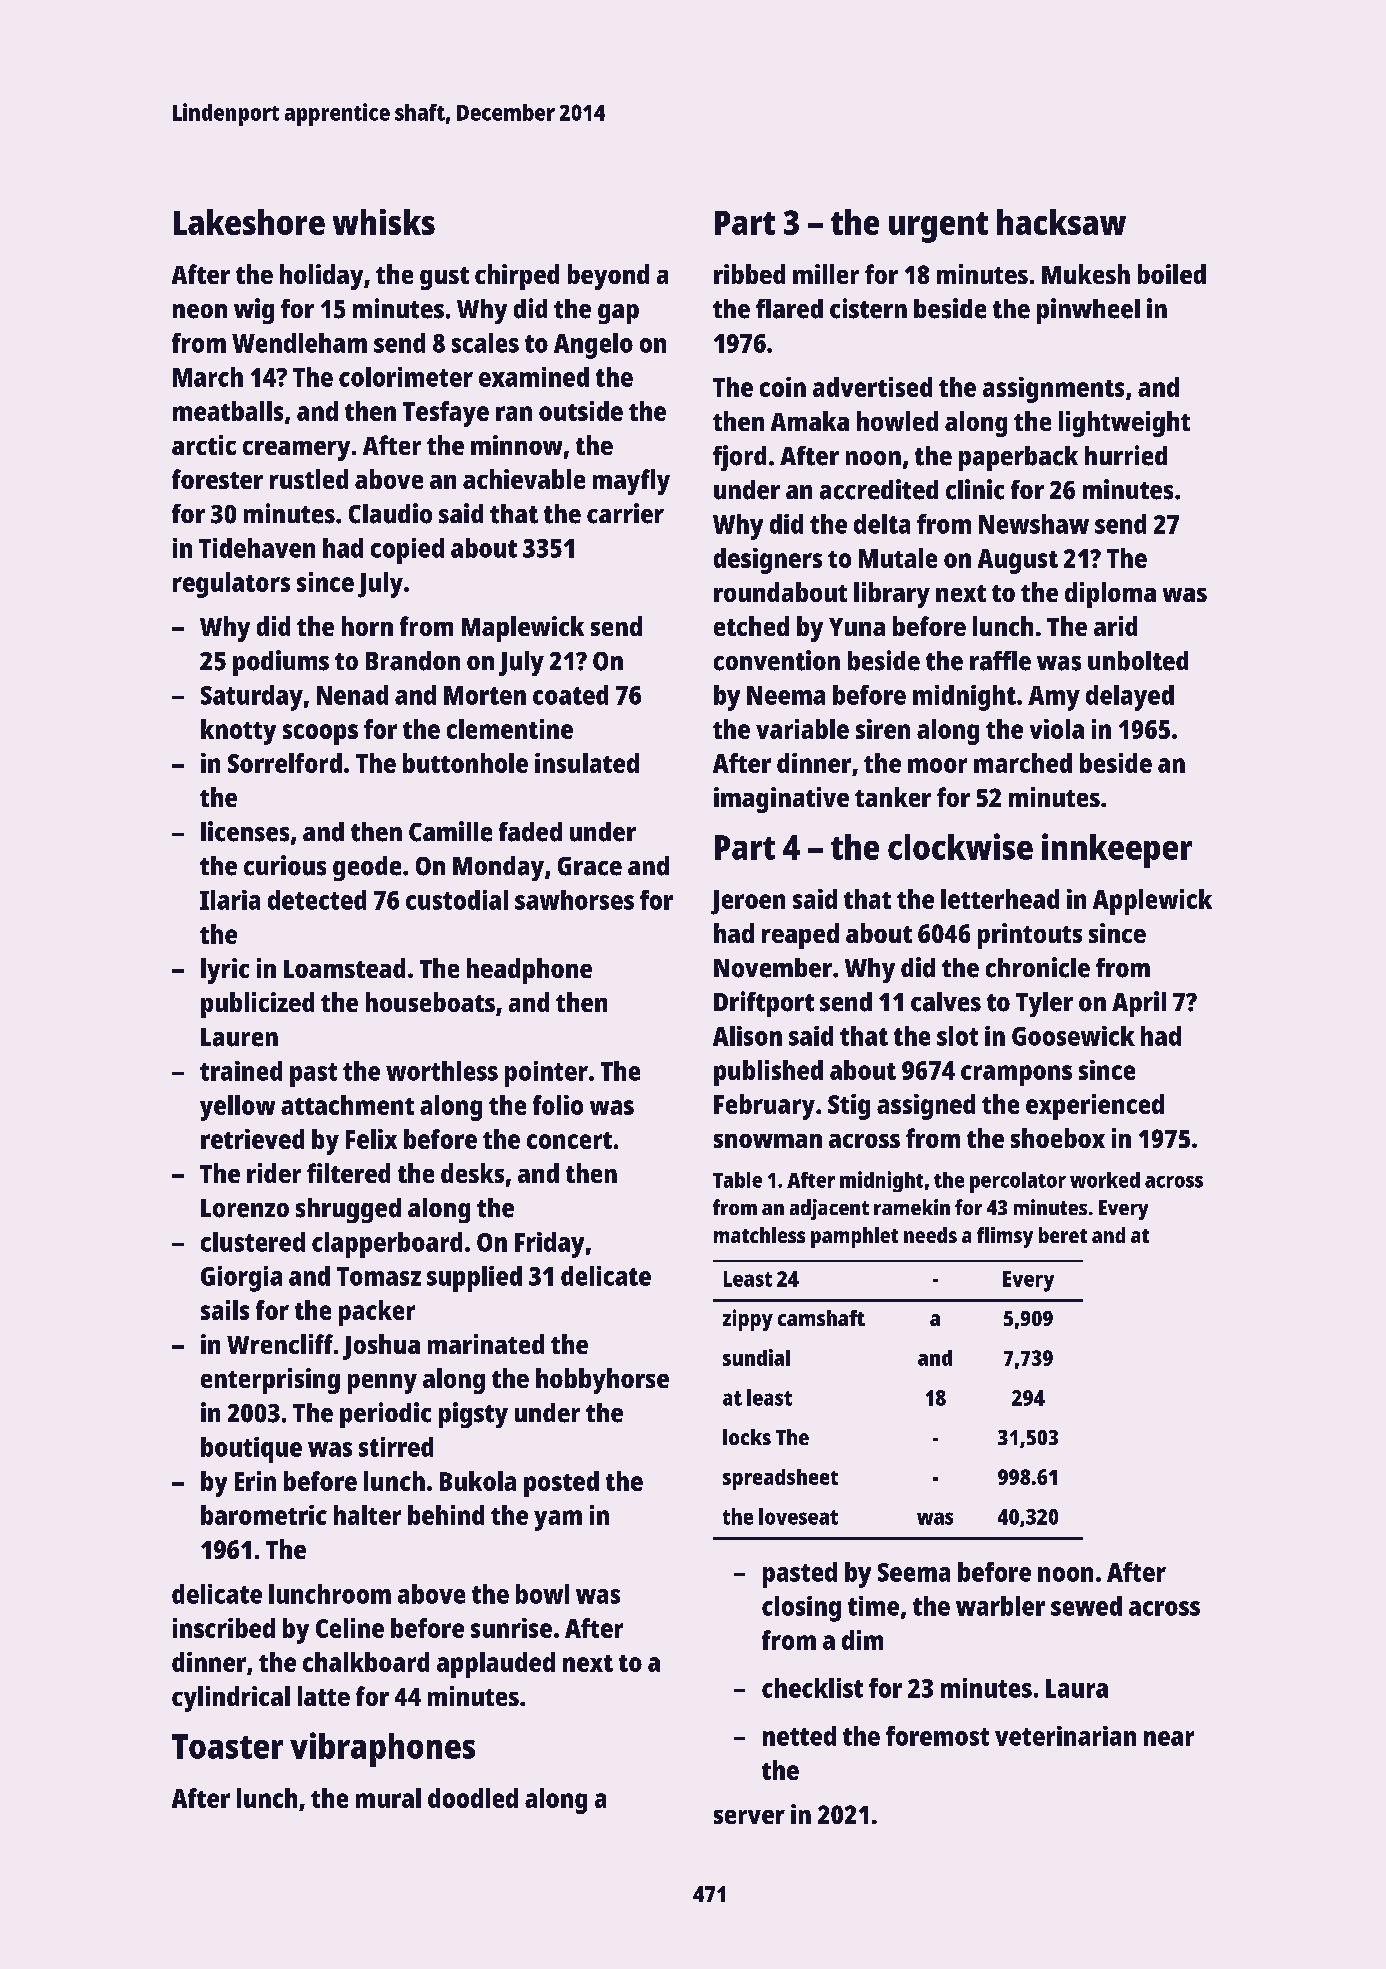 This screenshot has width=1386, height=1969. I want to click on posted, so click(561, 1484).
